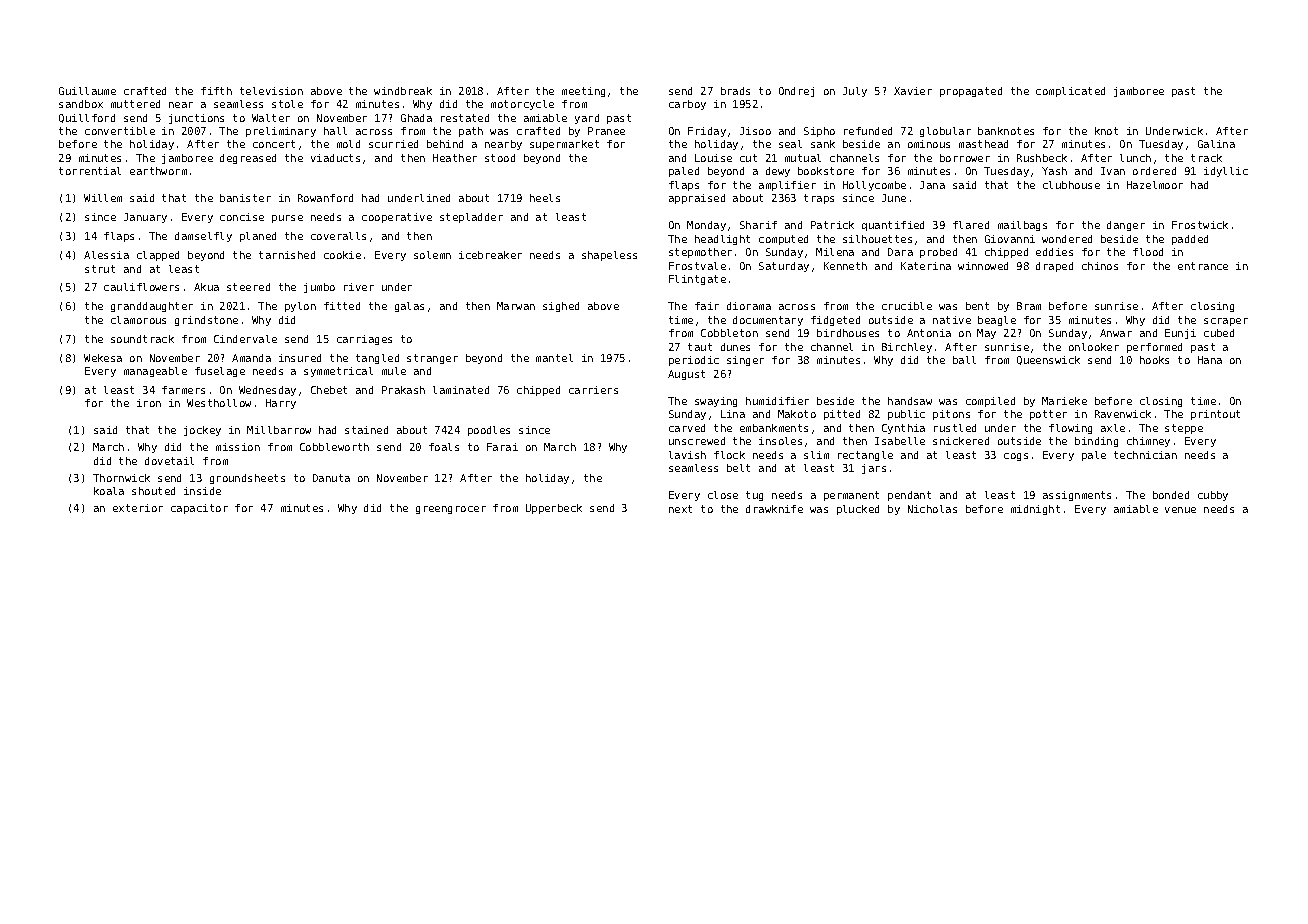 Image resolution: width=1308 pixels, height=924 pixels. What do you see at coordinates (697, 199) in the page?
I see `appraised` at bounding box center [697, 199].
